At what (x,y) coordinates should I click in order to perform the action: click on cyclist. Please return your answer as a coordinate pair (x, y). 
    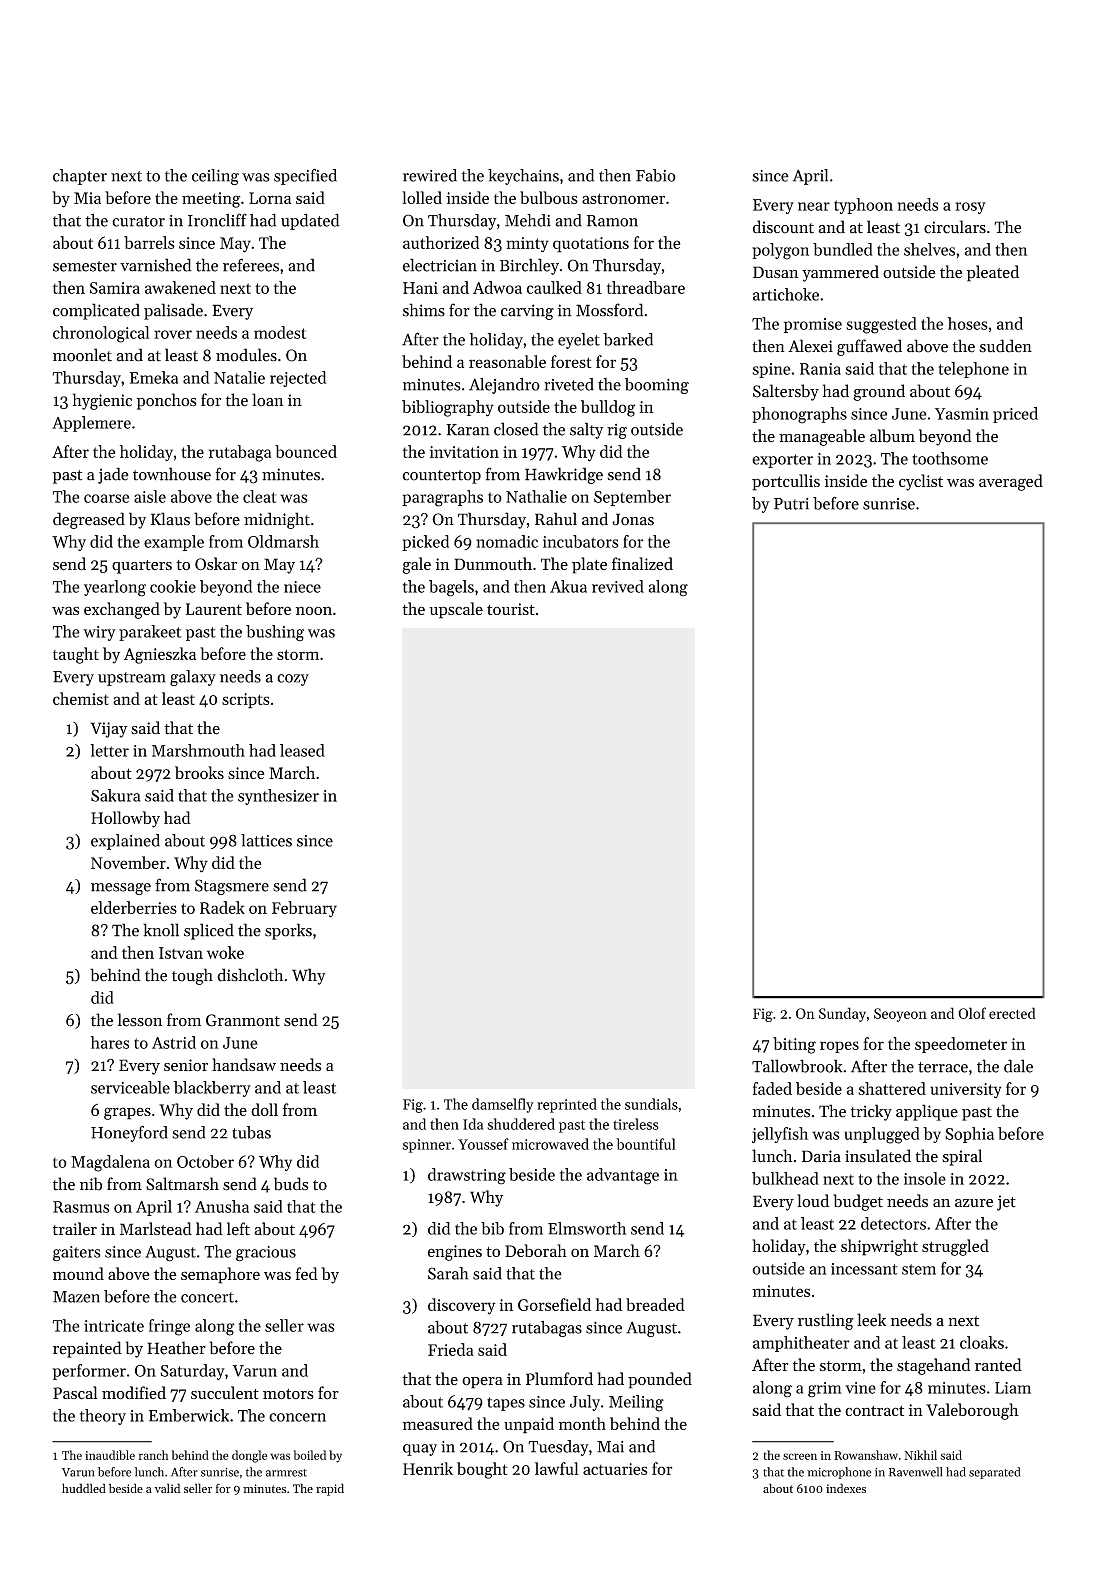
    Looking at the image, I should click on (921, 482).
